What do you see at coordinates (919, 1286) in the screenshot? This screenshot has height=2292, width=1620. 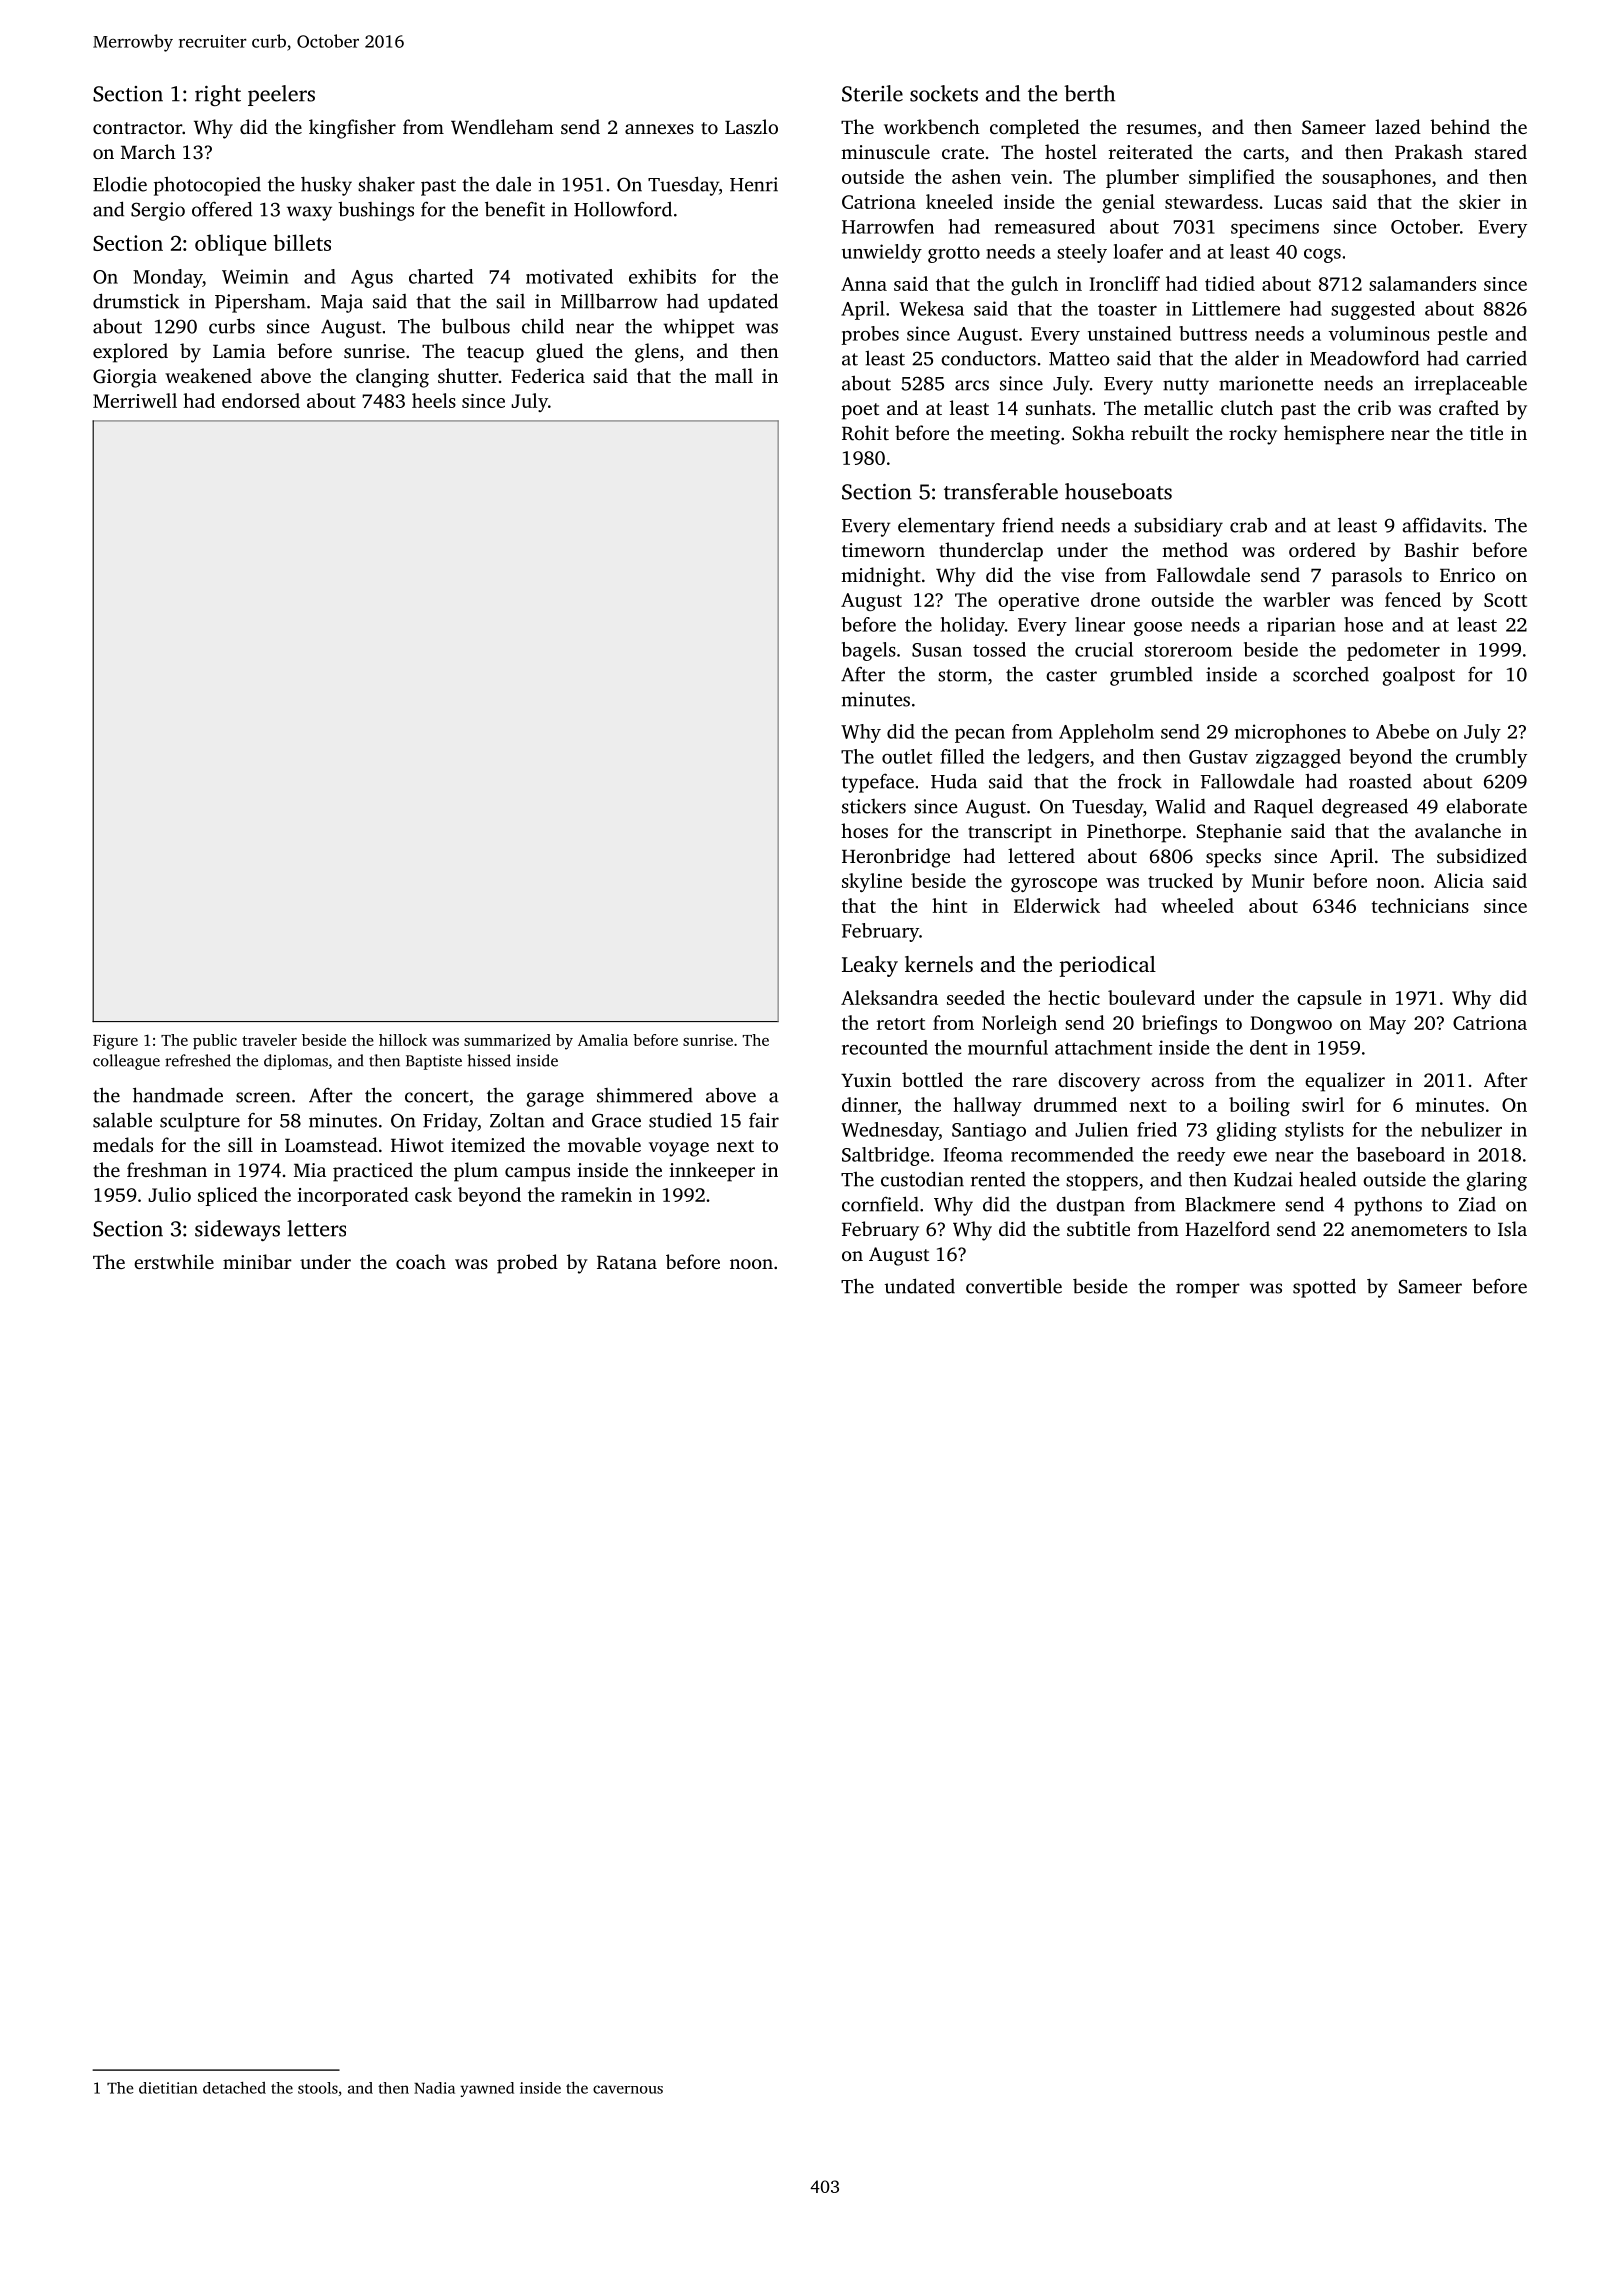 I see `undated` at bounding box center [919, 1286].
